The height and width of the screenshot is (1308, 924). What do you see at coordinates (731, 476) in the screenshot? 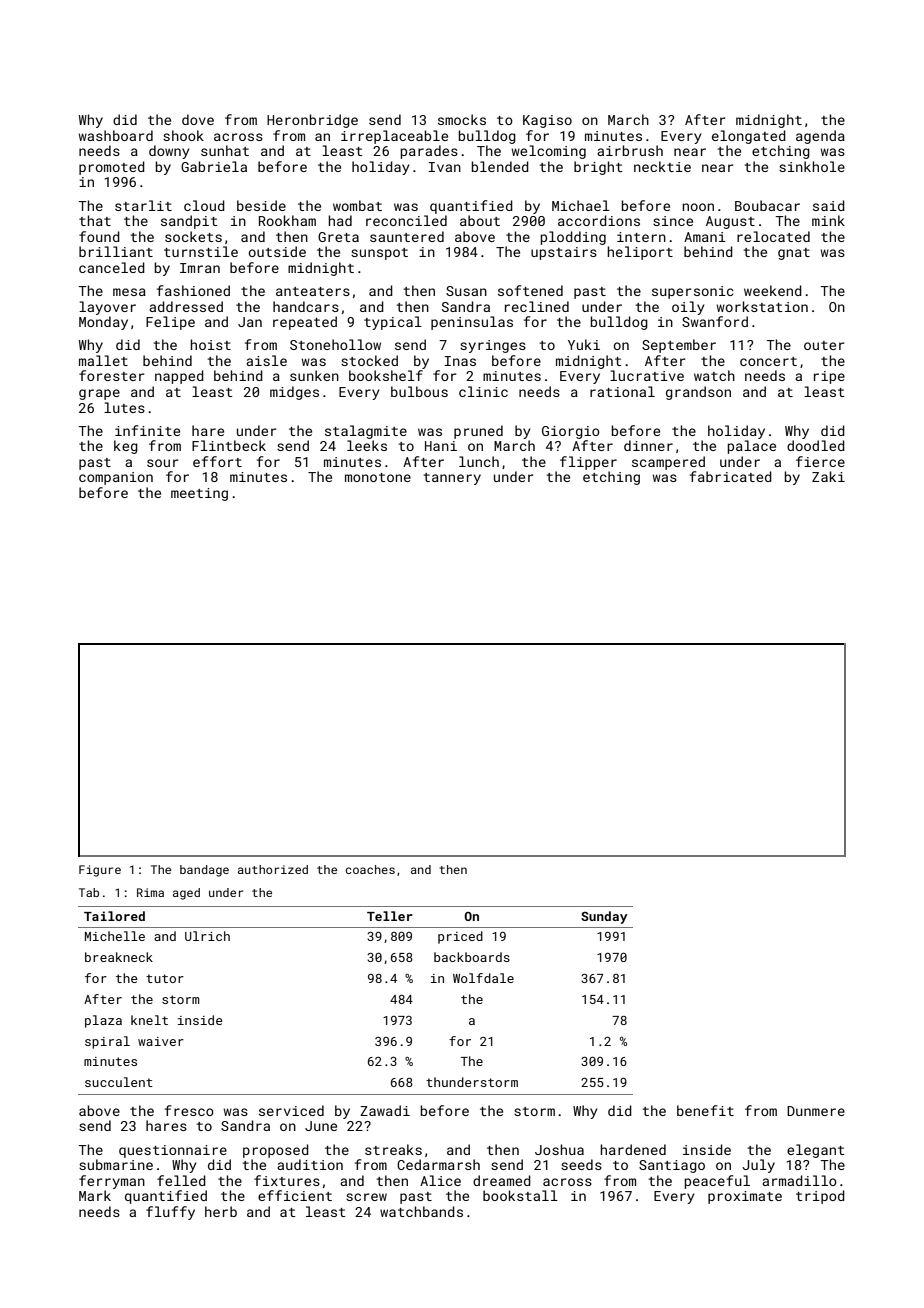
I see `fabricated` at bounding box center [731, 476].
